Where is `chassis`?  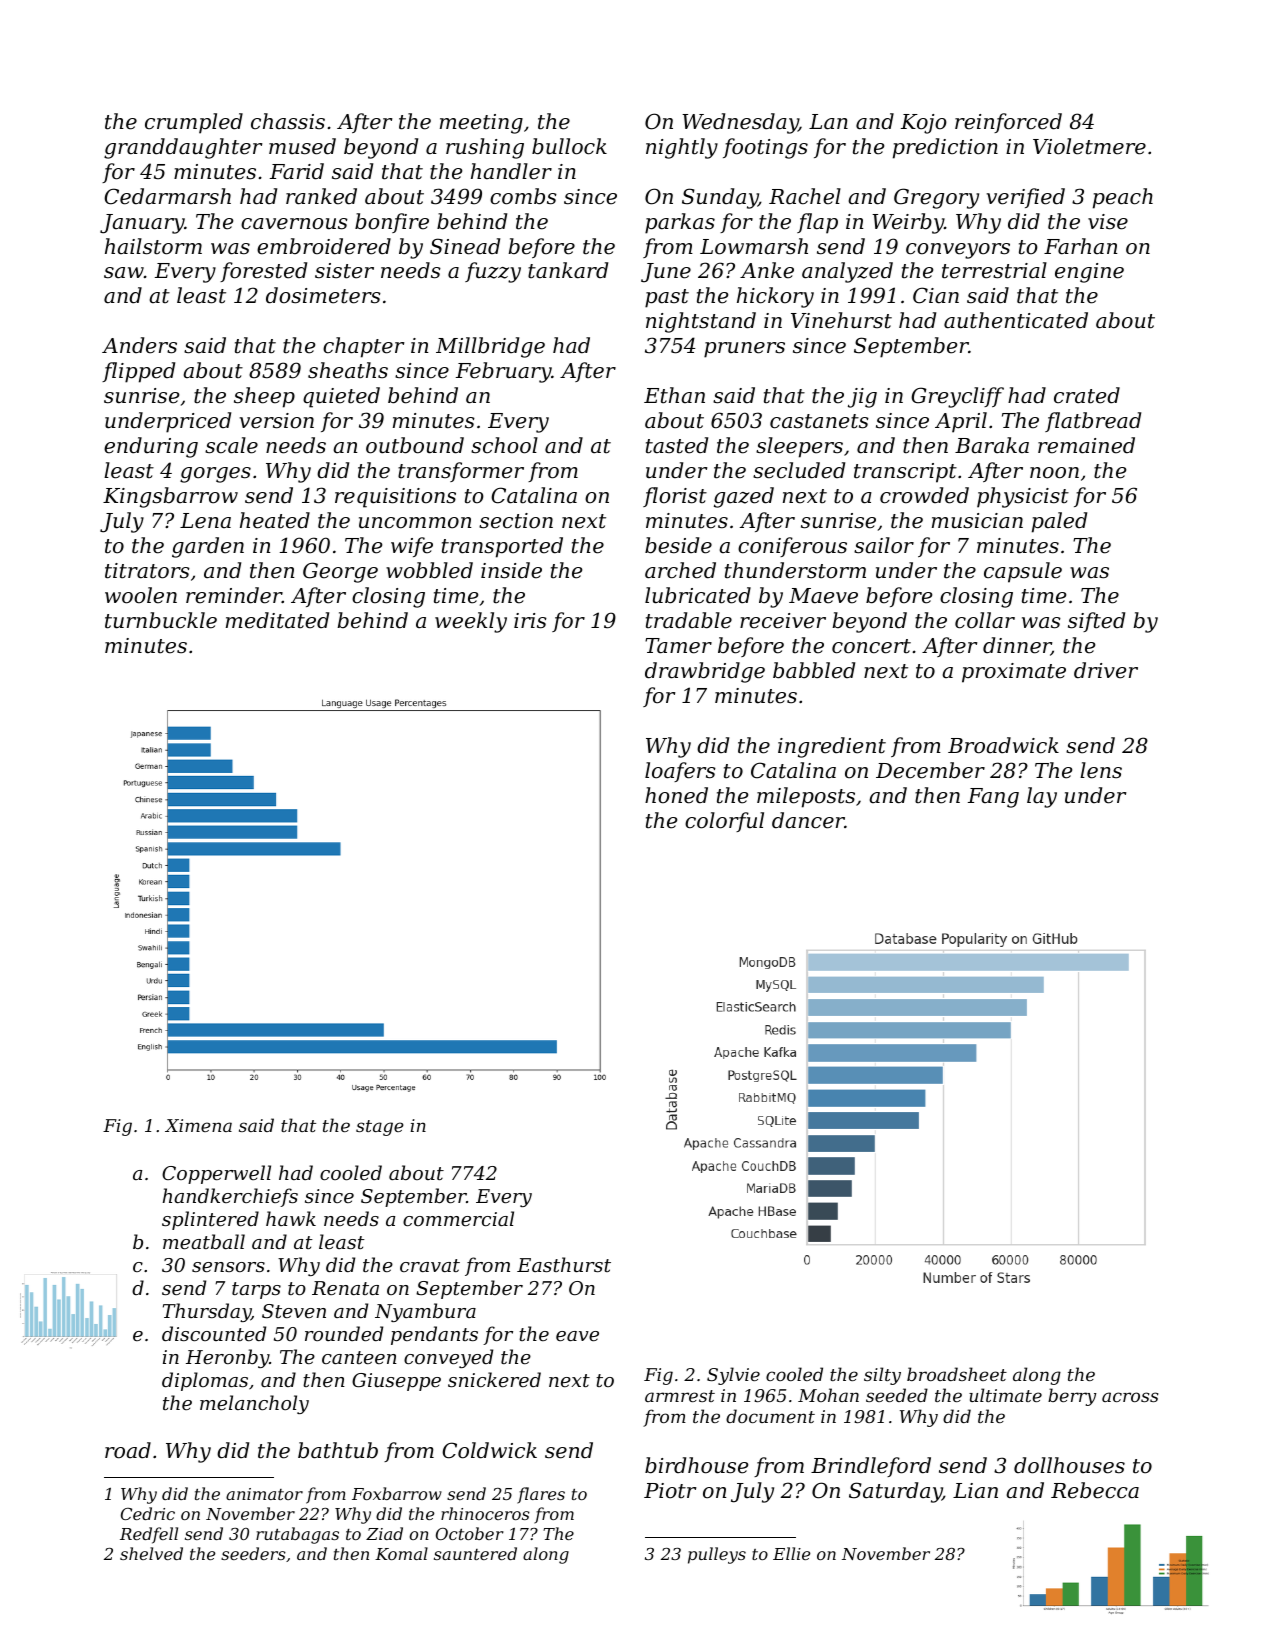
chassis is located at coordinates (288, 121).
